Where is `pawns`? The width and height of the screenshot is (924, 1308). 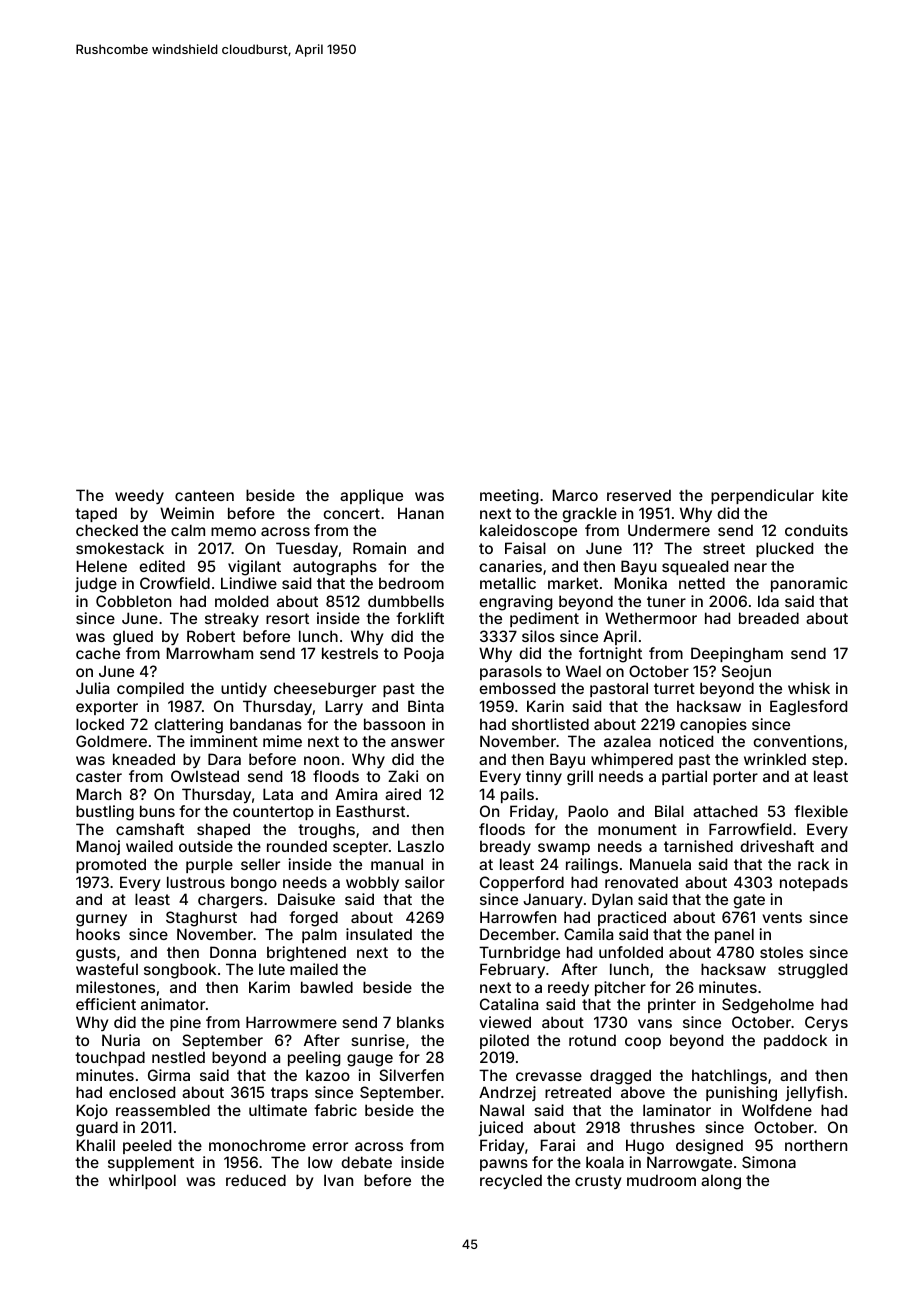
pawns is located at coordinates (504, 1165).
